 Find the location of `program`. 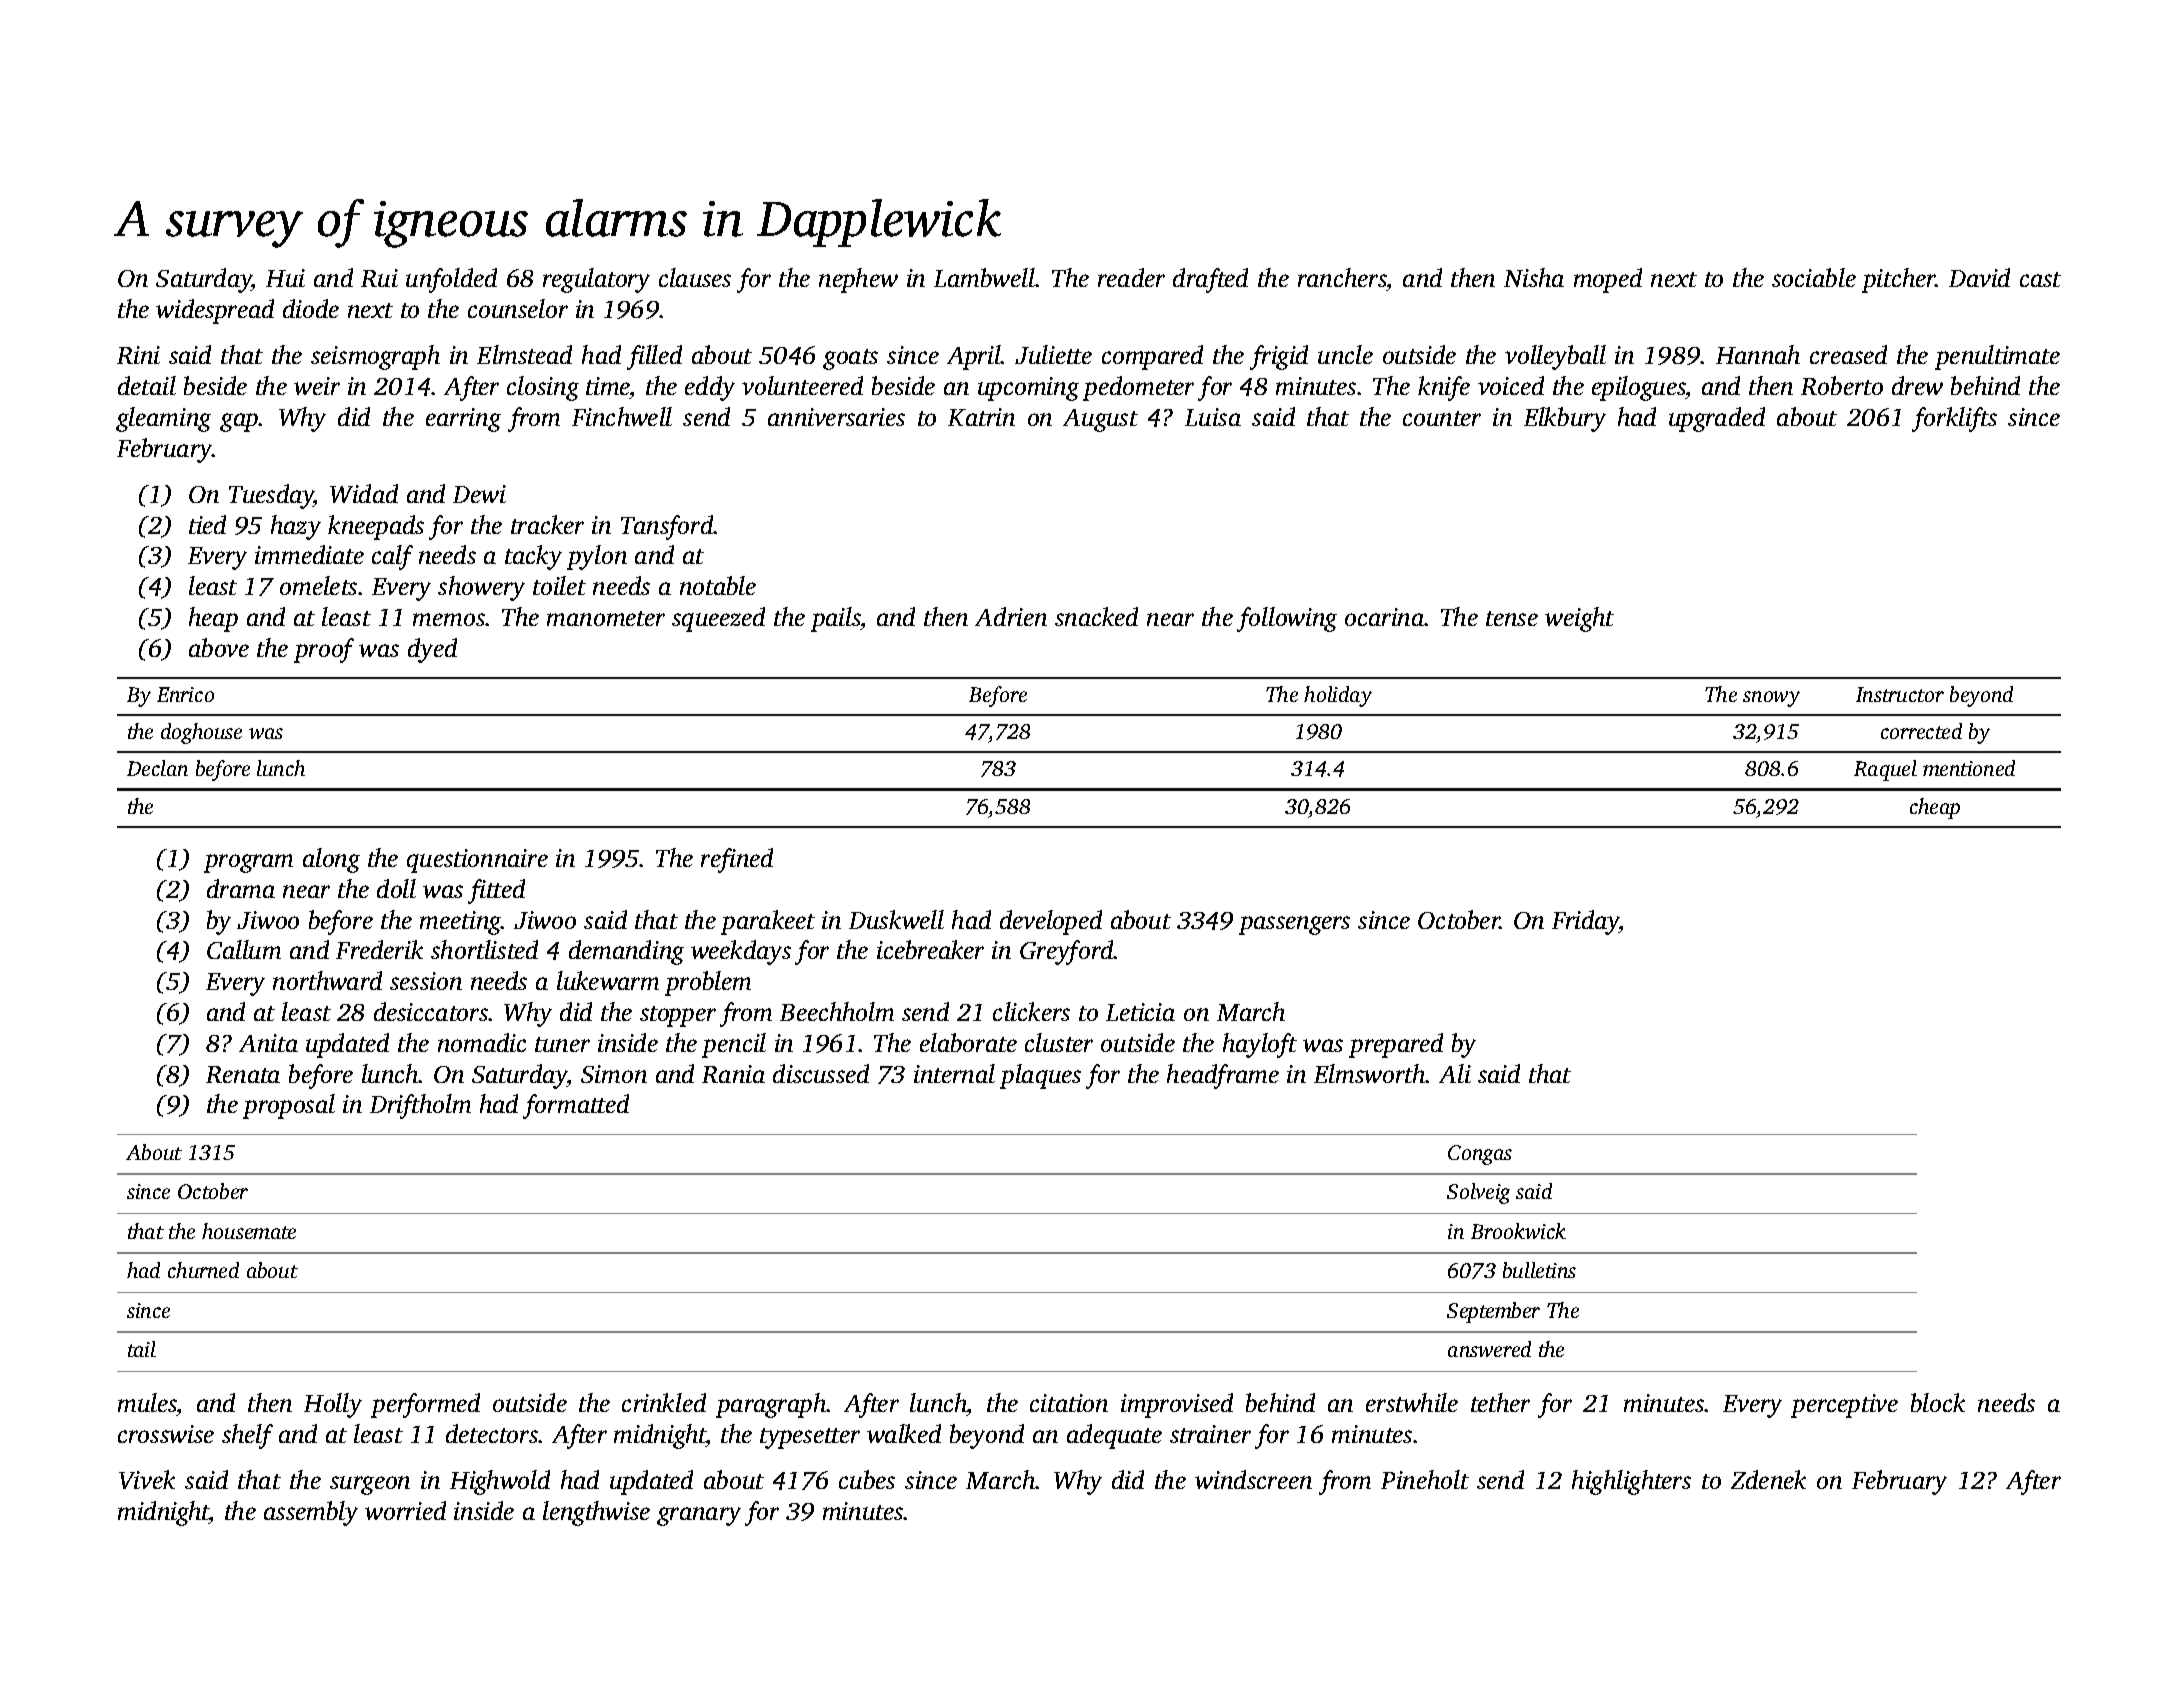

program is located at coordinates (248, 863).
